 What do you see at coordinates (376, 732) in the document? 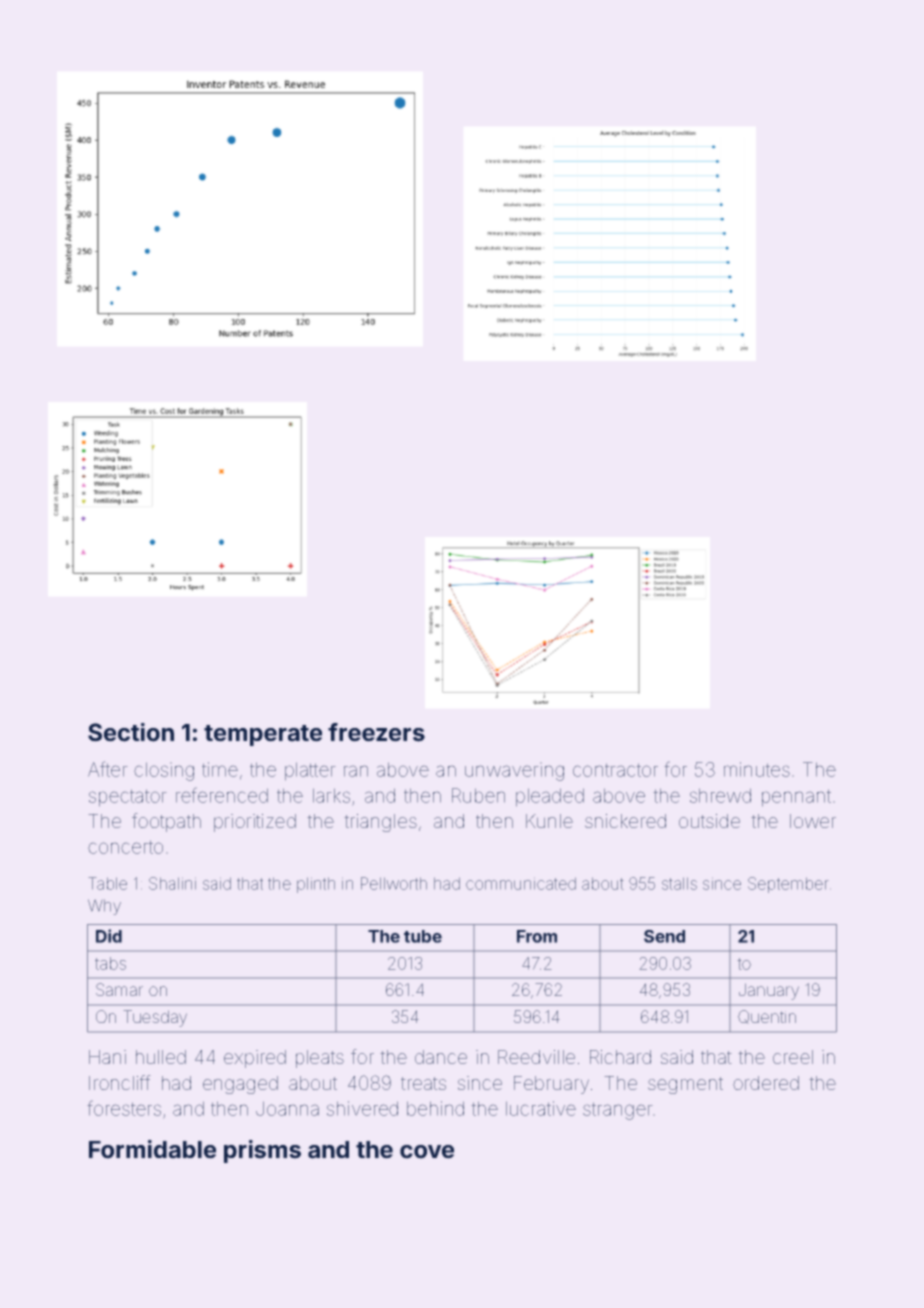
I see `freezers` at bounding box center [376, 732].
